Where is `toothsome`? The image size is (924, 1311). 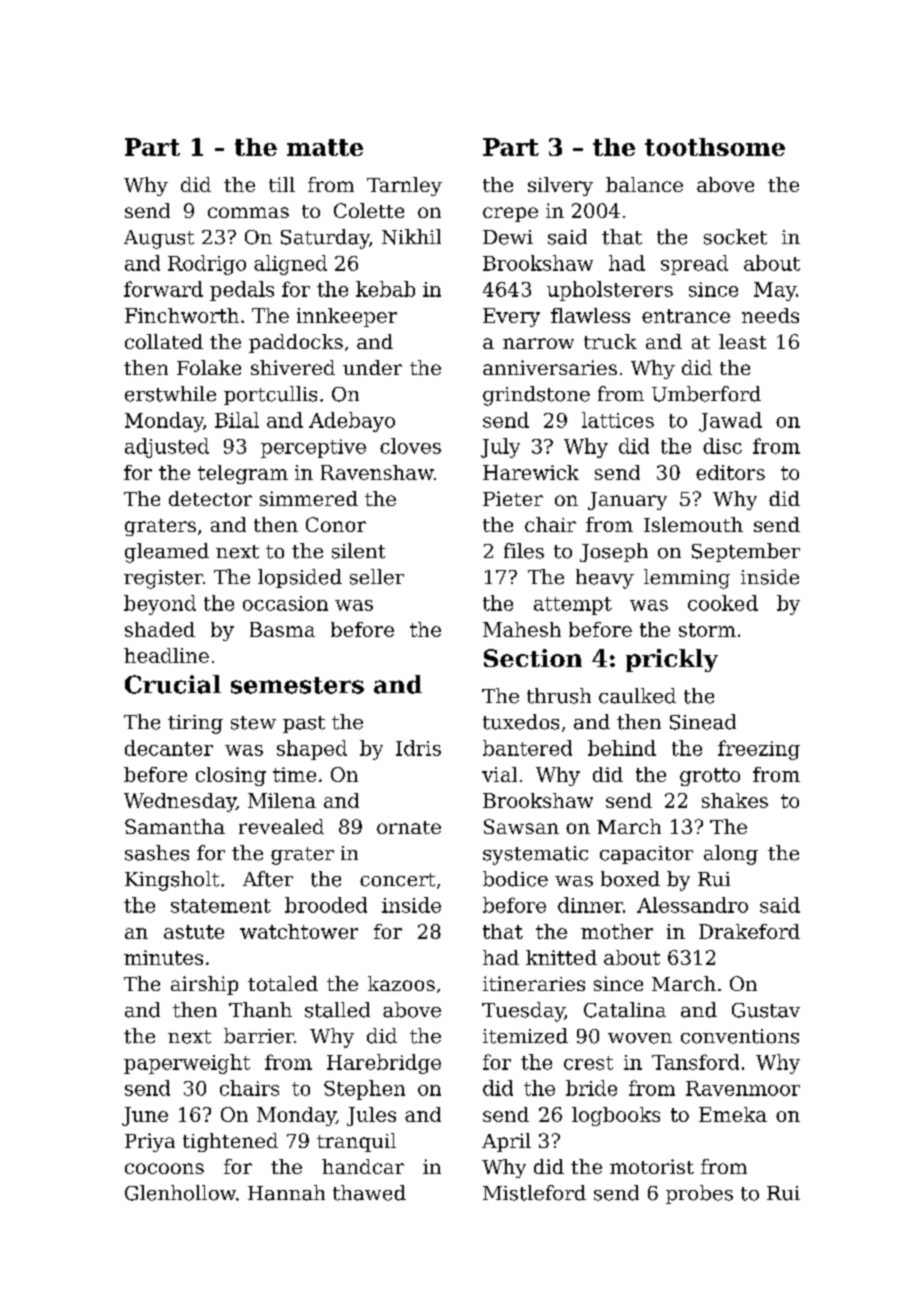 toothsome is located at coordinates (715, 147).
